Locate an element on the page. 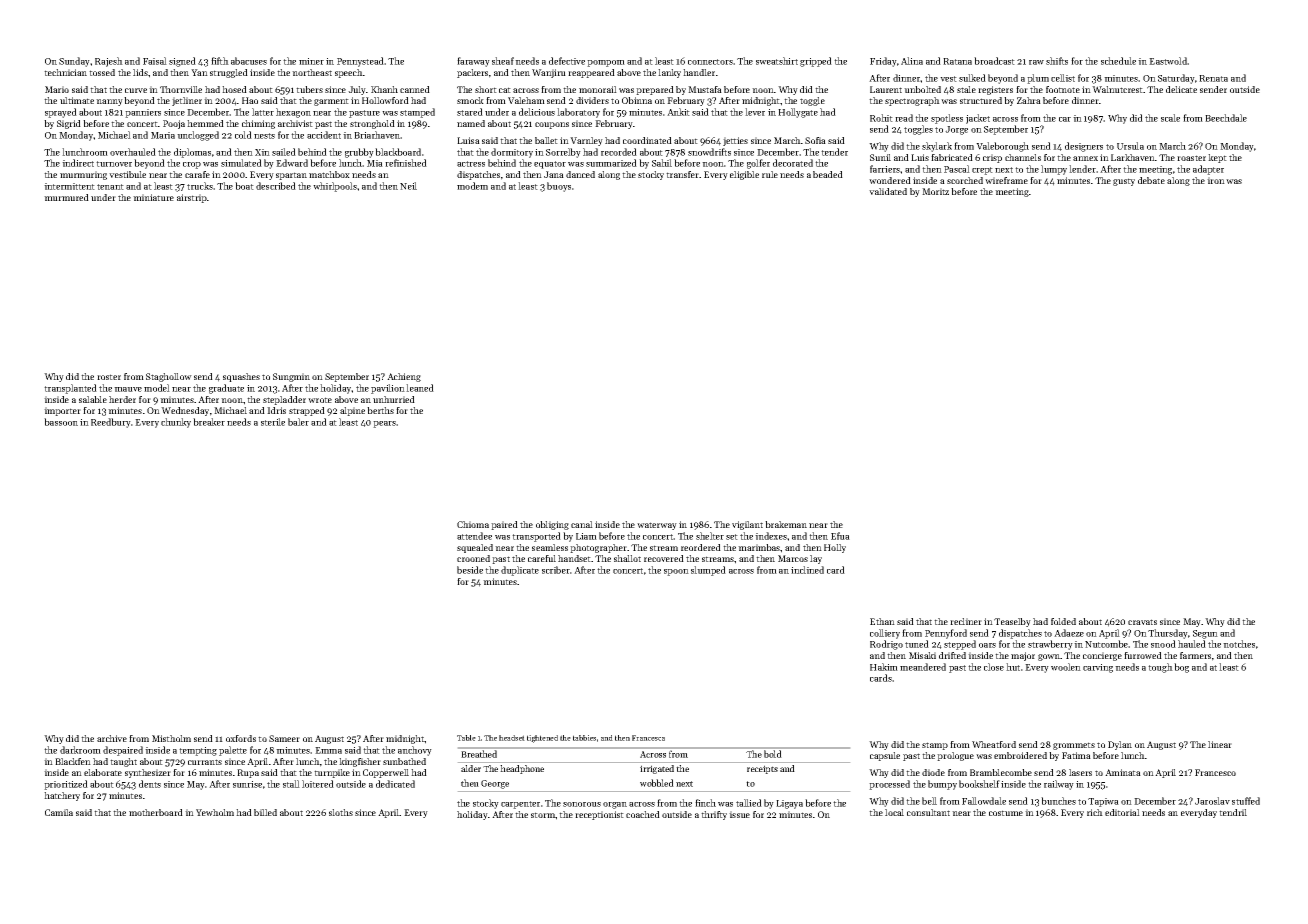 This page has width=1308, height=924. cravats is located at coordinates (1142, 622).
